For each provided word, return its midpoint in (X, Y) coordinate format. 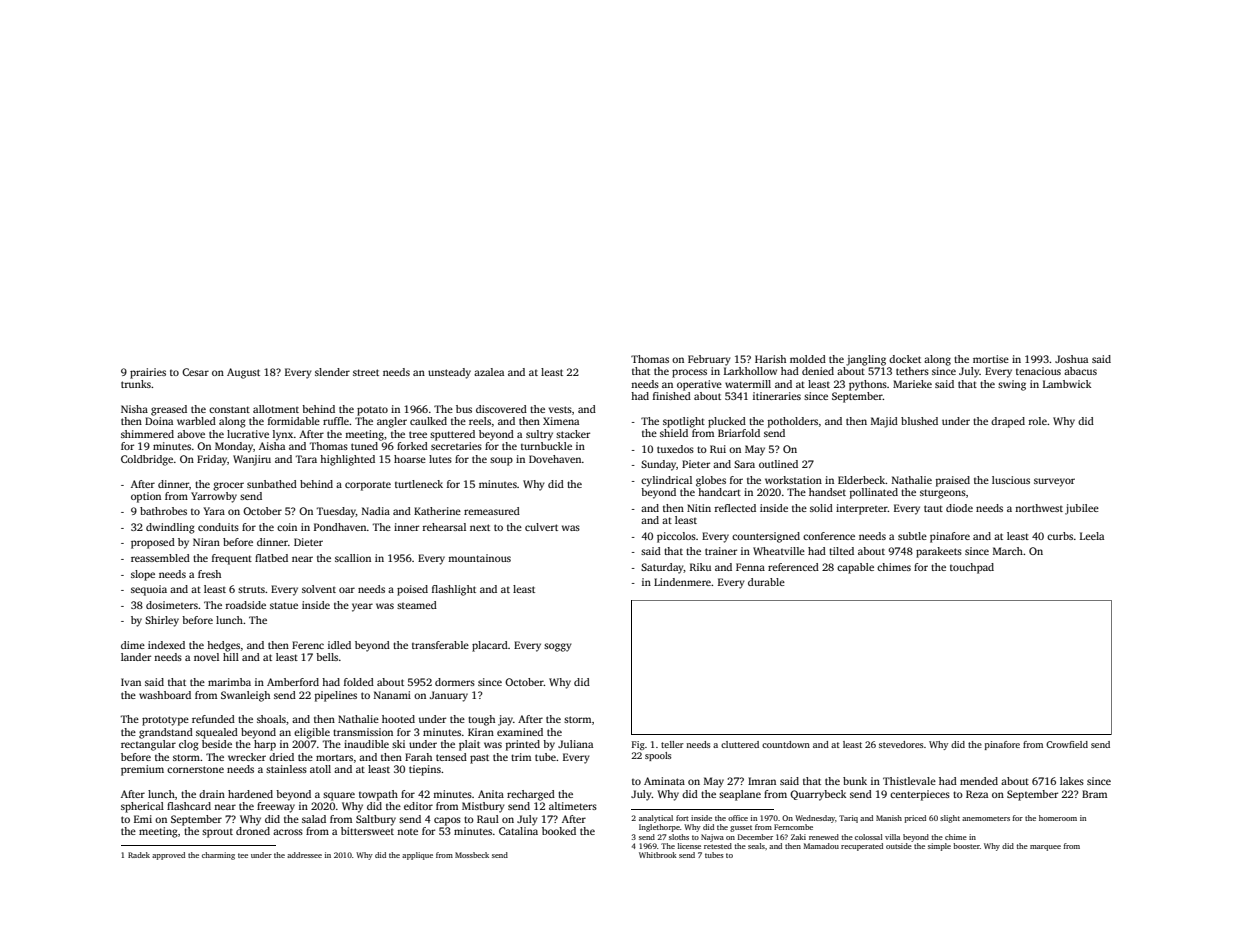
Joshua (1071, 359)
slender (332, 372)
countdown (786, 744)
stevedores (901, 744)
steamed (417, 605)
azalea (489, 372)
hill (231, 657)
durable (766, 582)
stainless (286, 769)
